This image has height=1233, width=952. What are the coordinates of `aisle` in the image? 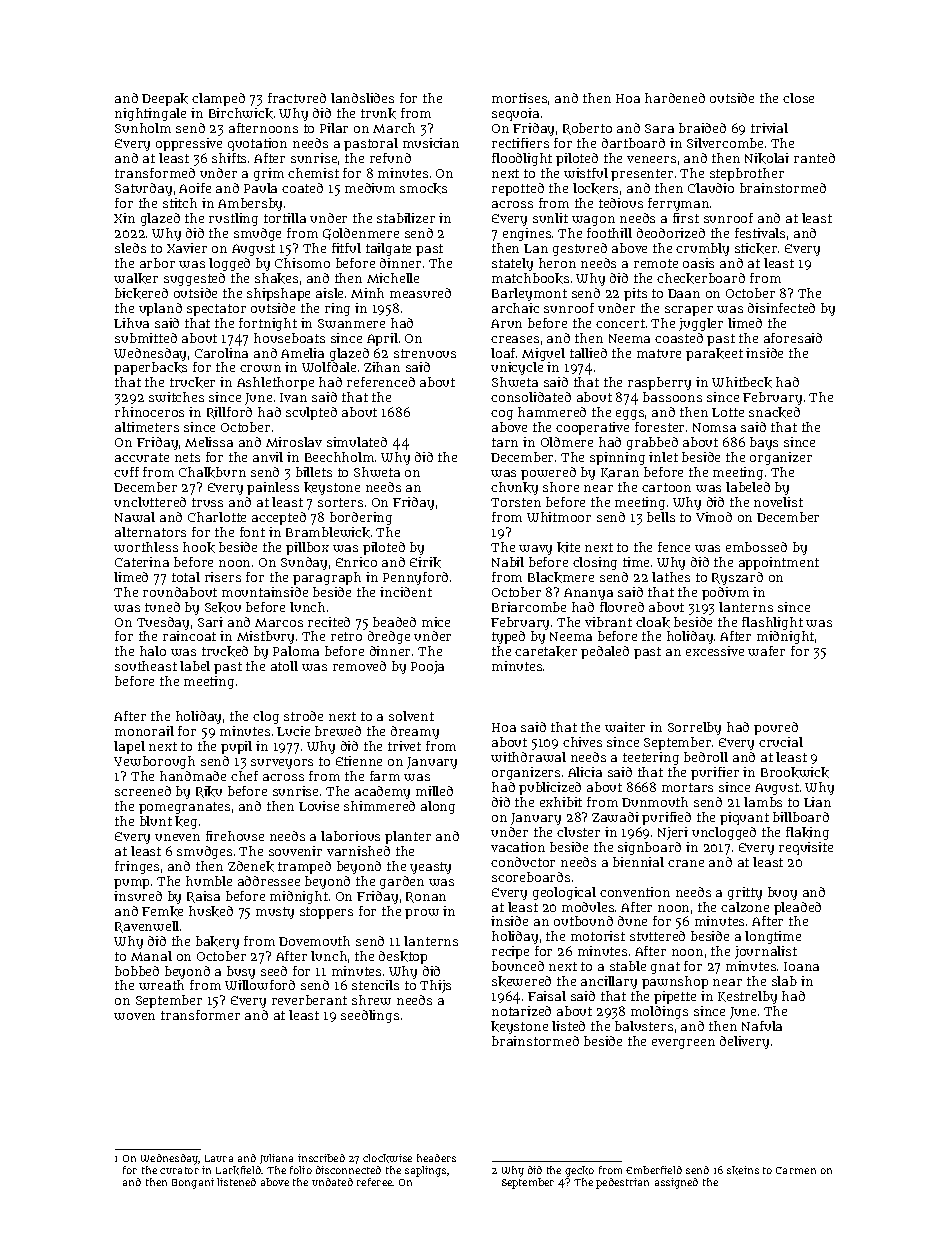 It's located at (329, 293).
